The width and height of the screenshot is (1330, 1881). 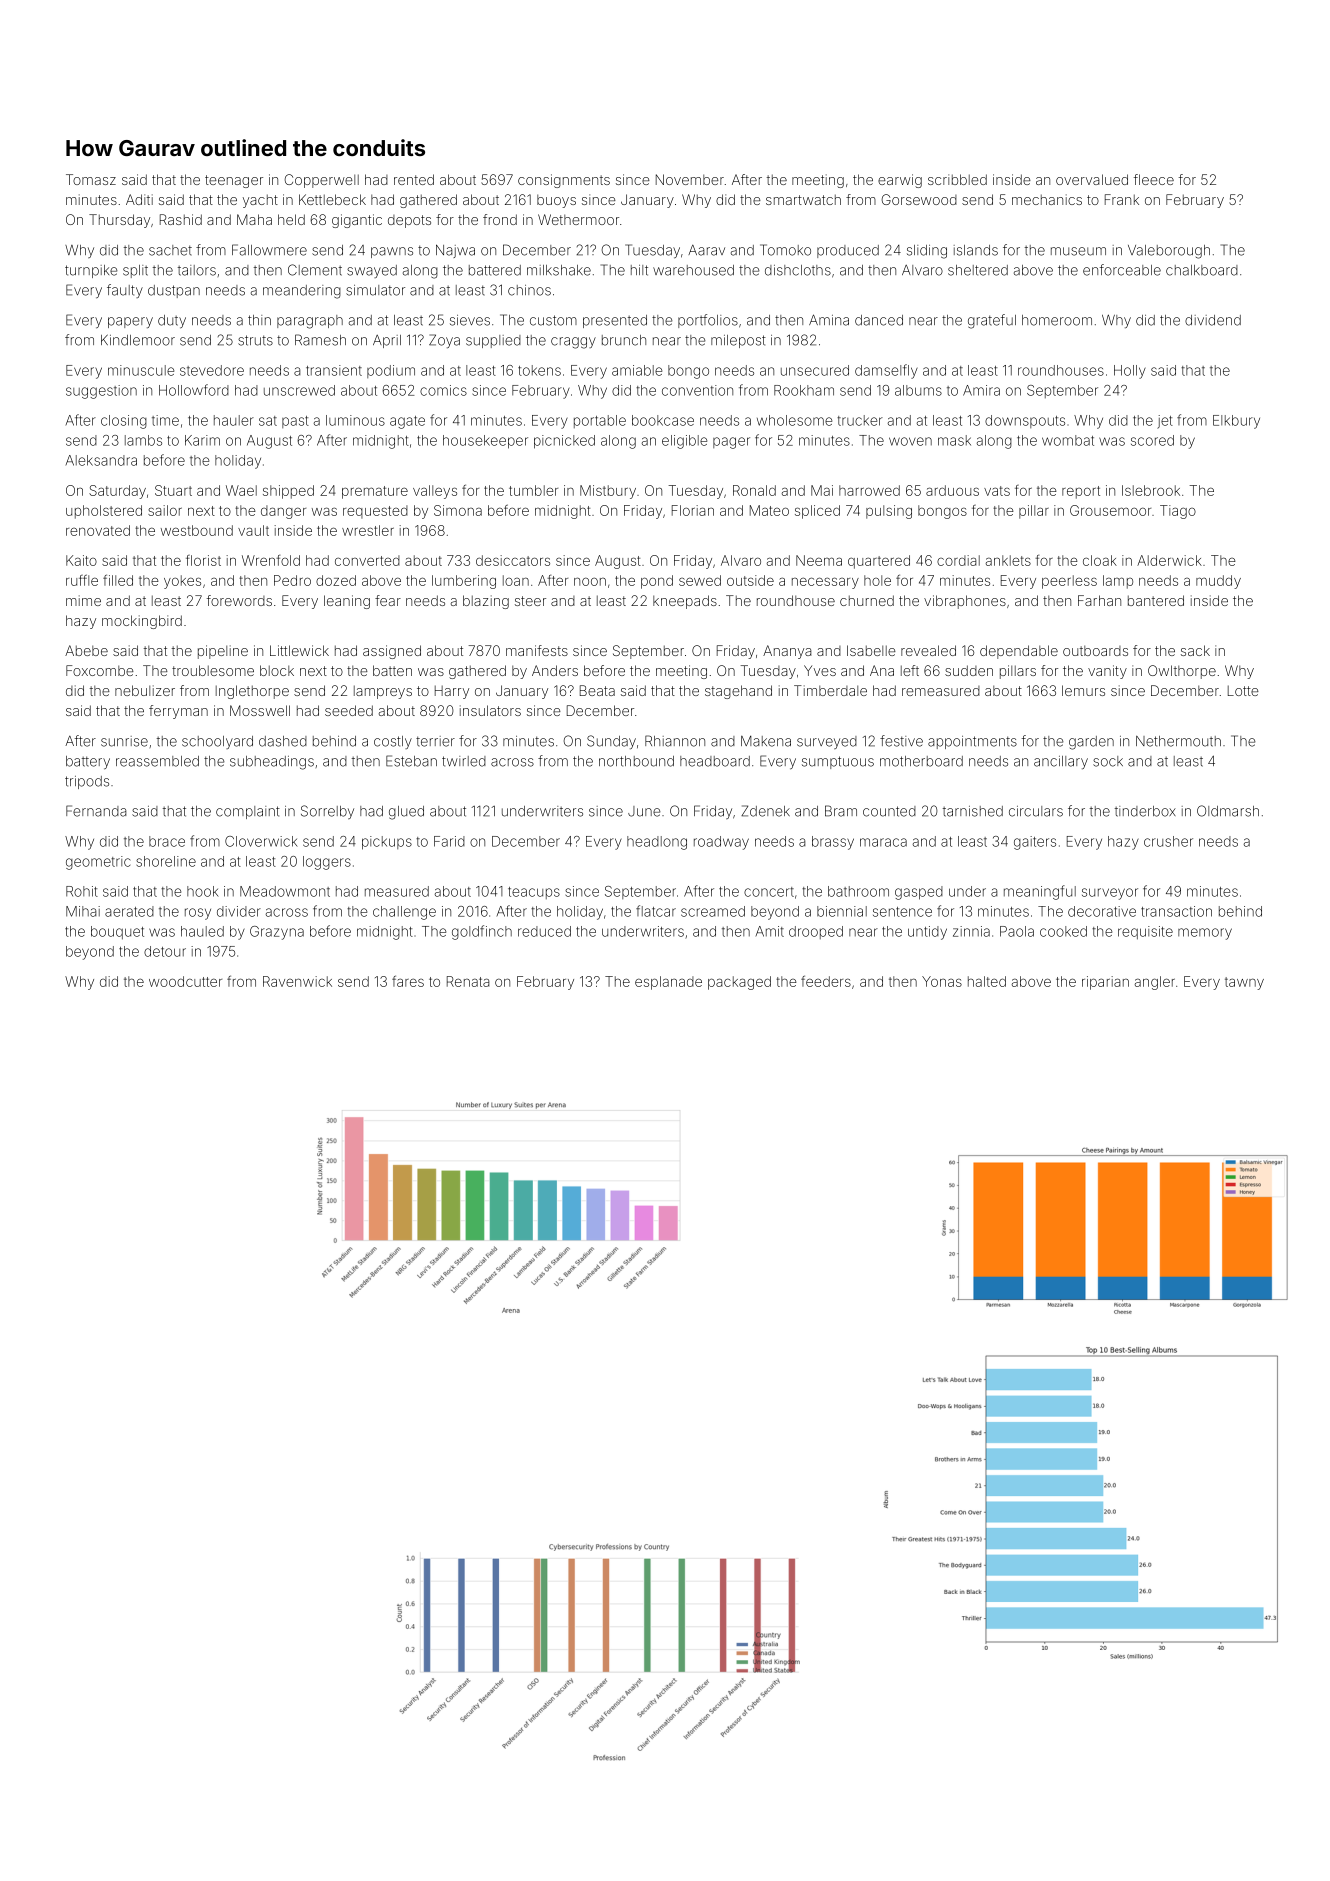 I want to click on Nethermouth, so click(x=1178, y=741).
